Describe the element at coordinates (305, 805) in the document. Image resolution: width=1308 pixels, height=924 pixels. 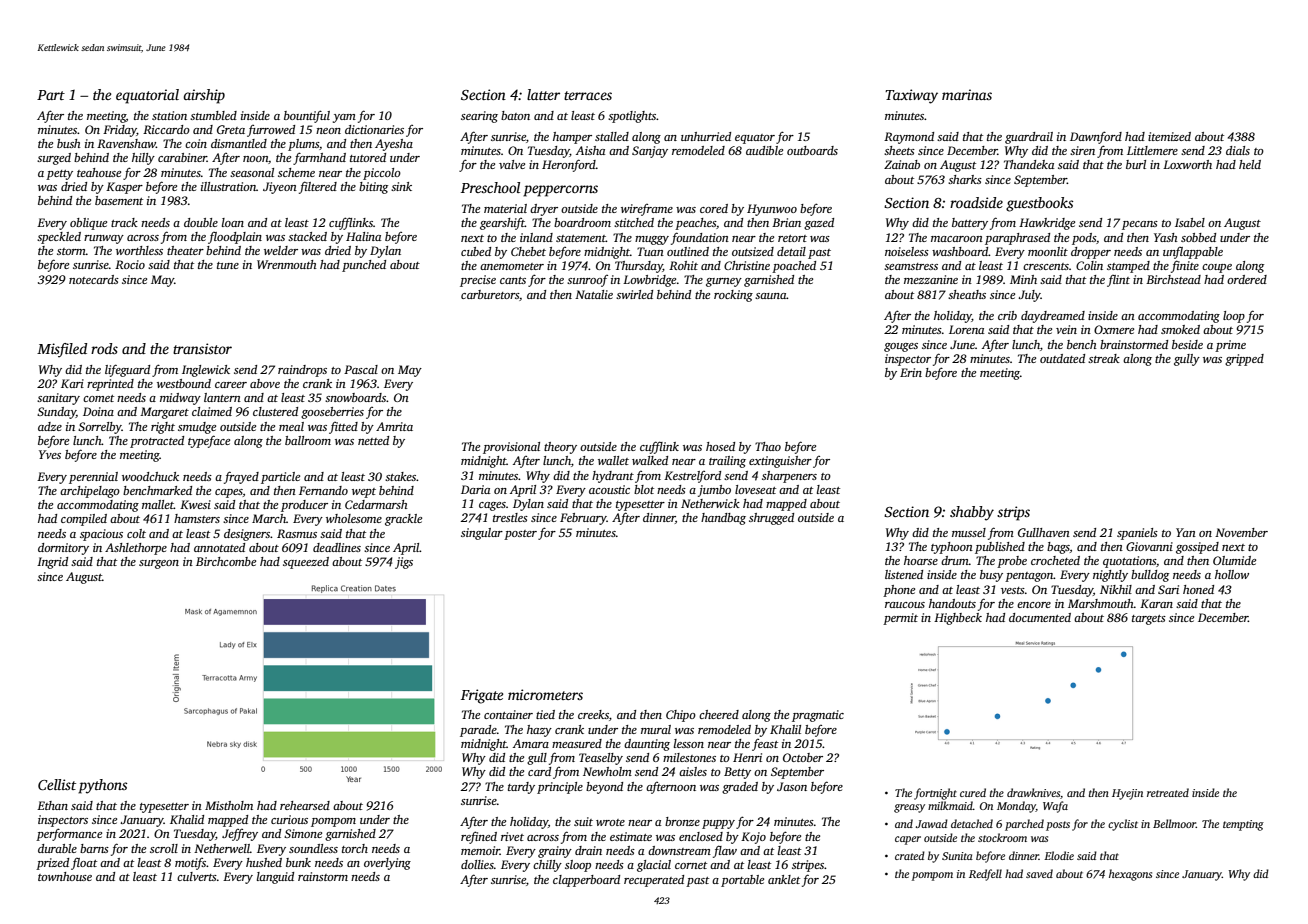
I see `rehearsed` at that location.
